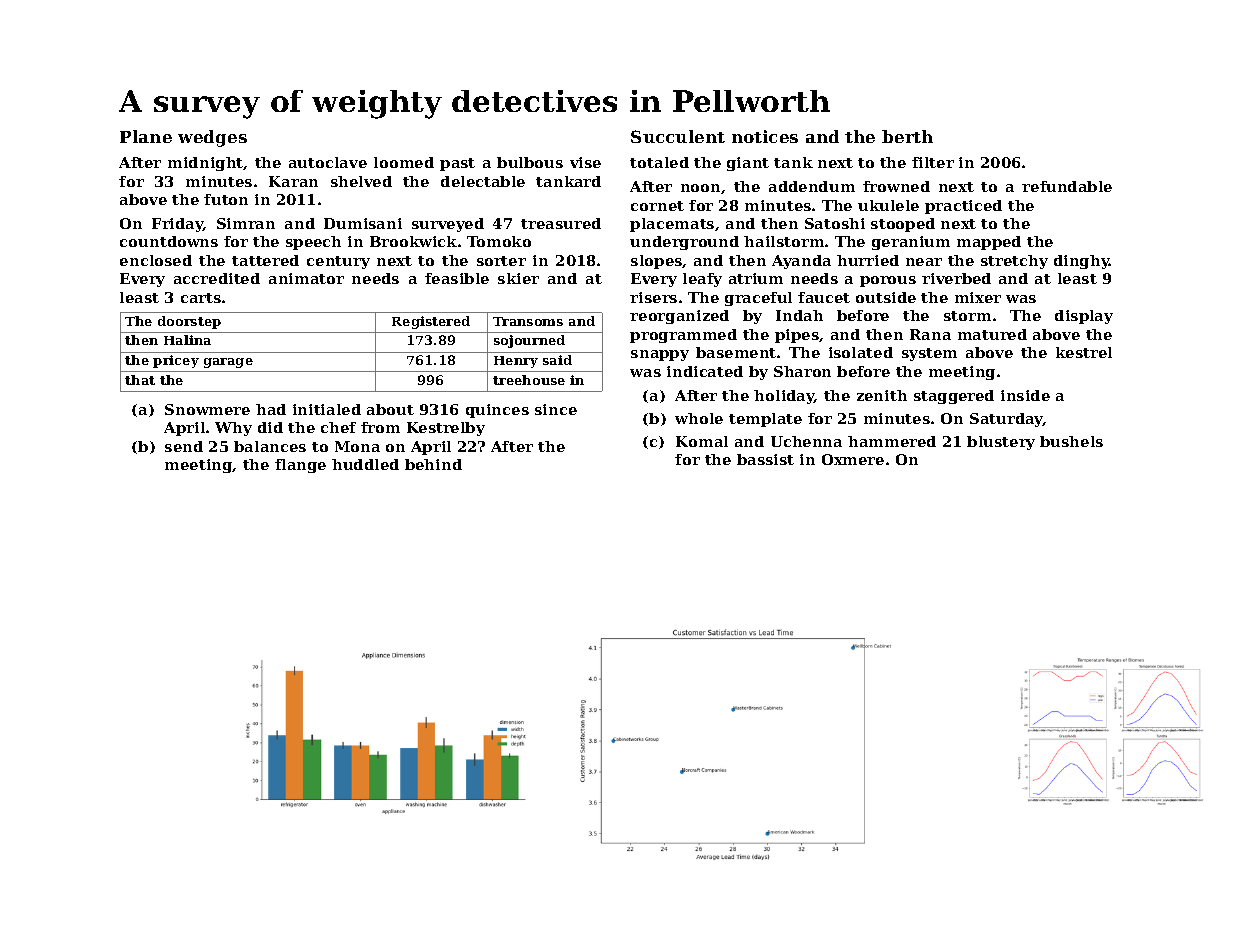 The width and height of the image is (1233, 952). What do you see at coordinates (824, 297) in the image?
I see `faucet` at bounding box center [824, 297].
